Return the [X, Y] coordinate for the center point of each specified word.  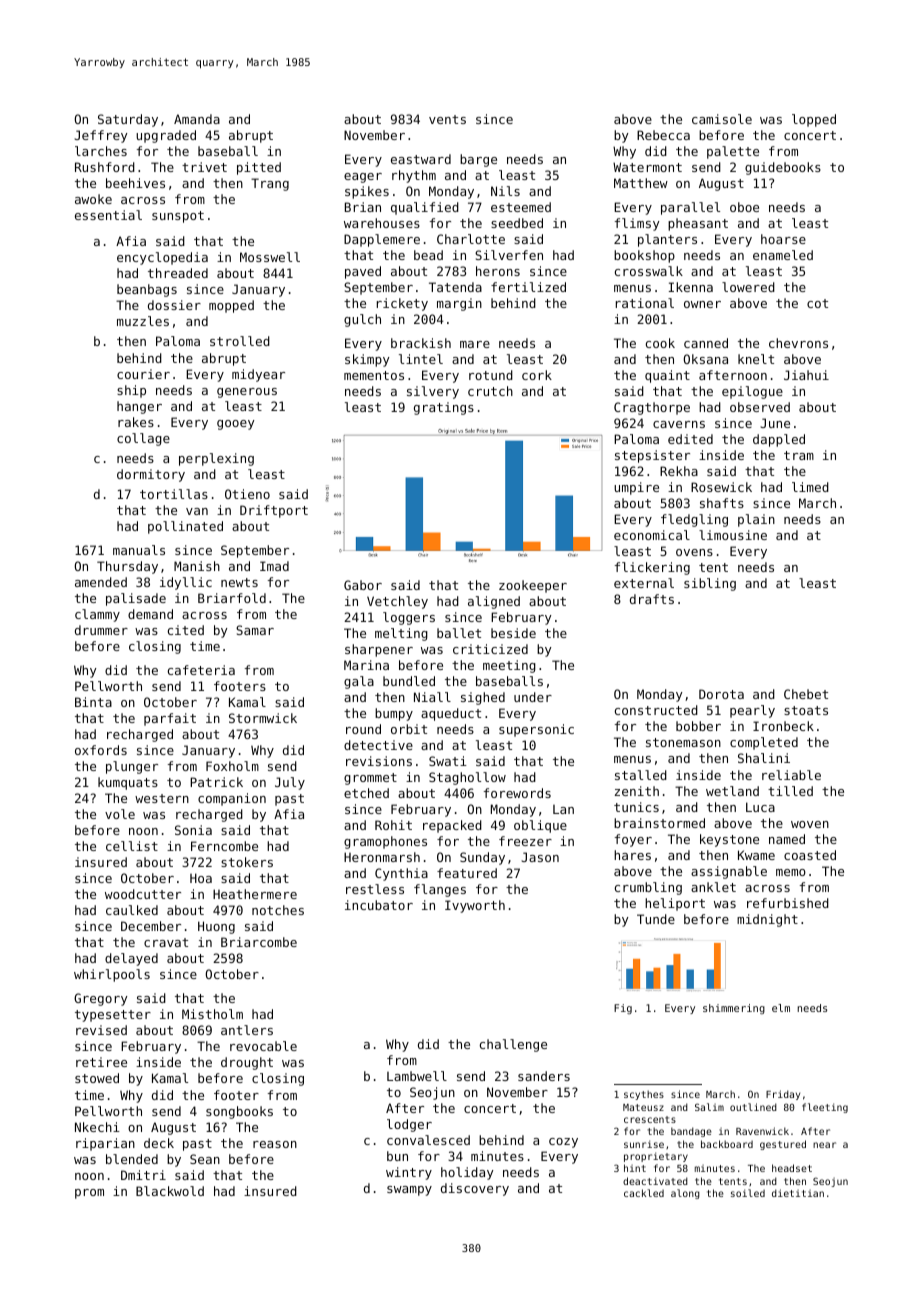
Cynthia [401, 874]
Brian [363, 207]
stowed [97, 1078]
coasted [810, 855]
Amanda [197, 119]
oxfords [101, 750]
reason [275, 1144]
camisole [722, 119]
